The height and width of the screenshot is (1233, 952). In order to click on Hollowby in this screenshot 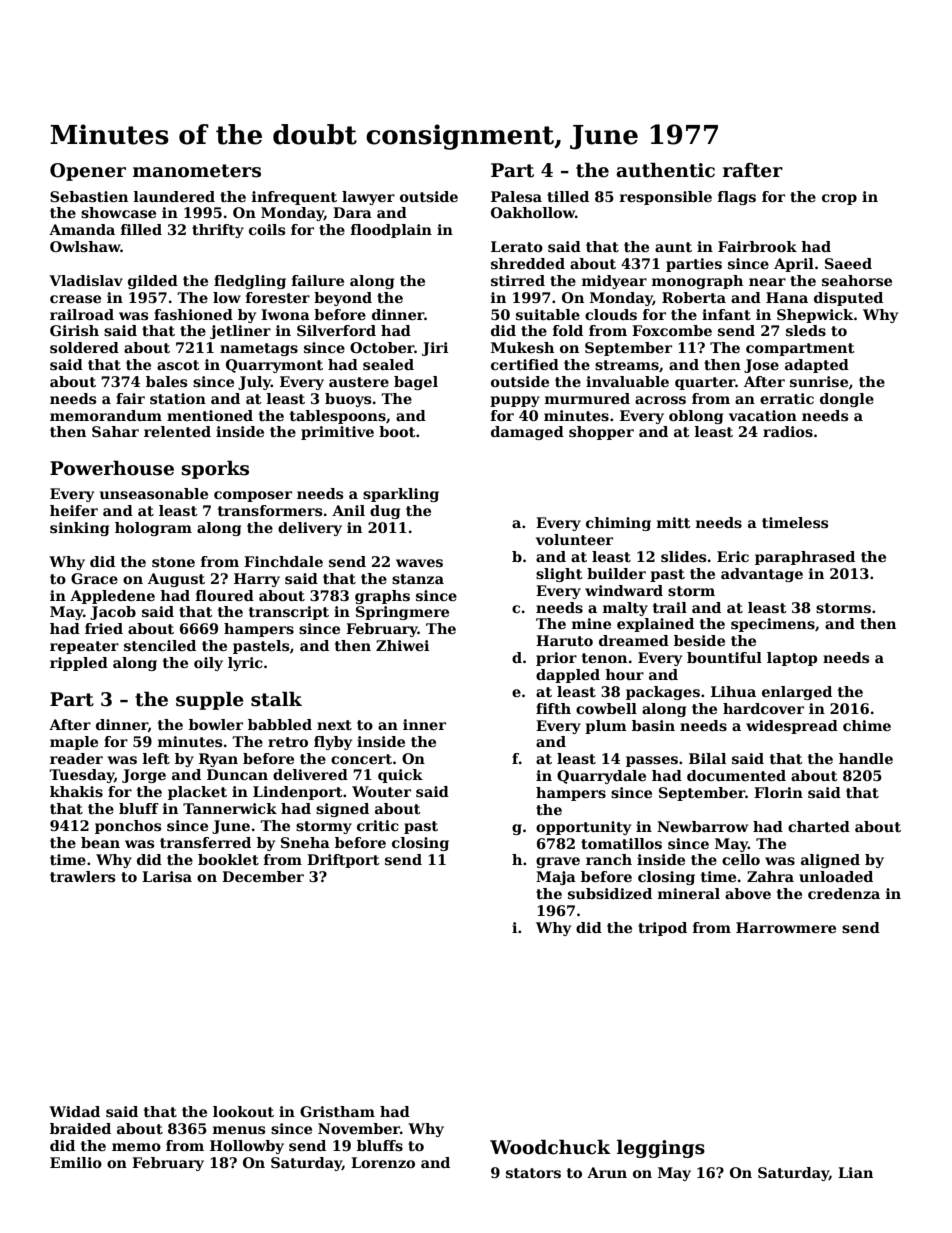, I will do `click(247, 1147)`.
